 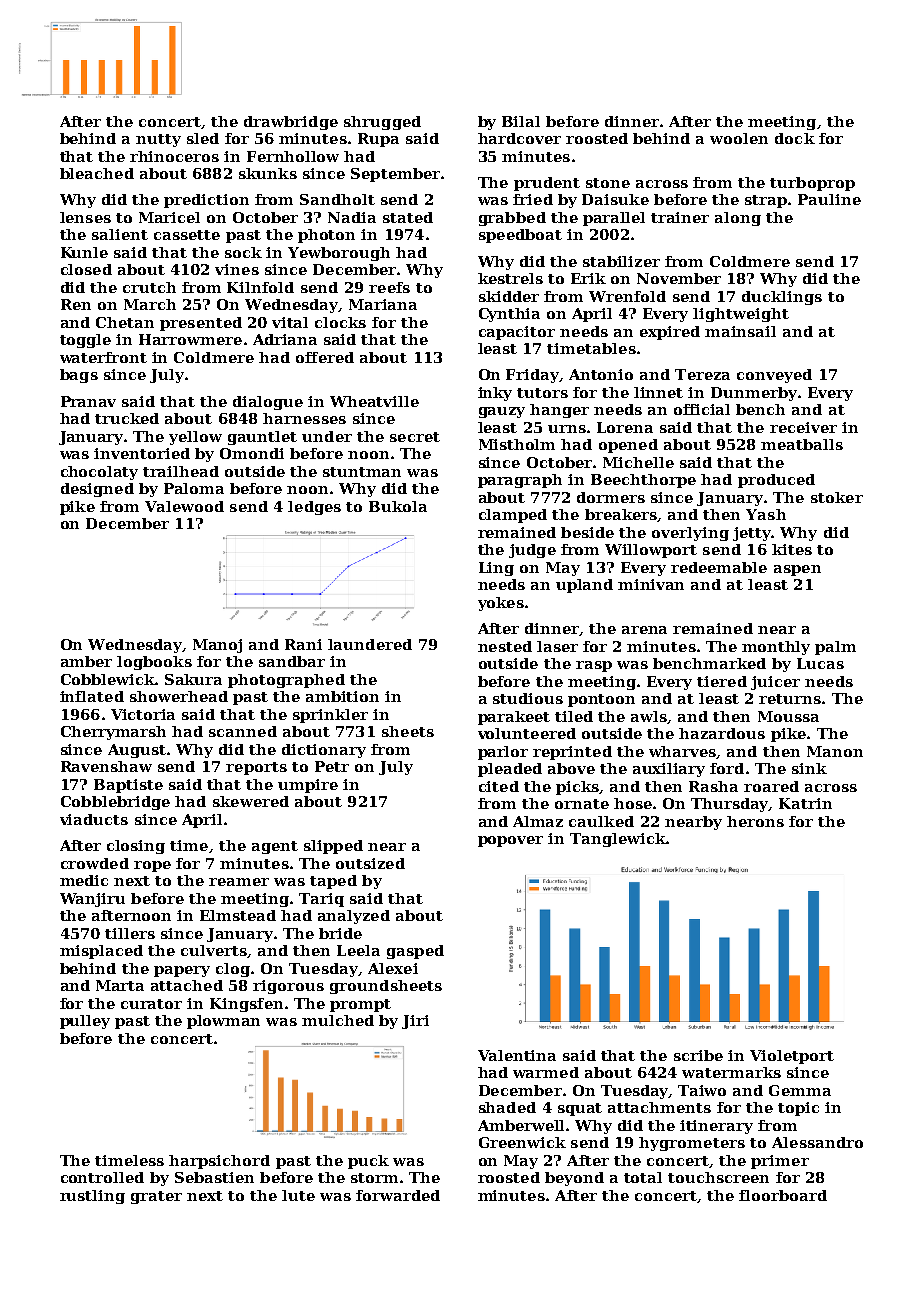 What do you see at coordinates (214, 1177) in the screenshot?
I see `Sebastien` at bounding box center [214, 1177].
